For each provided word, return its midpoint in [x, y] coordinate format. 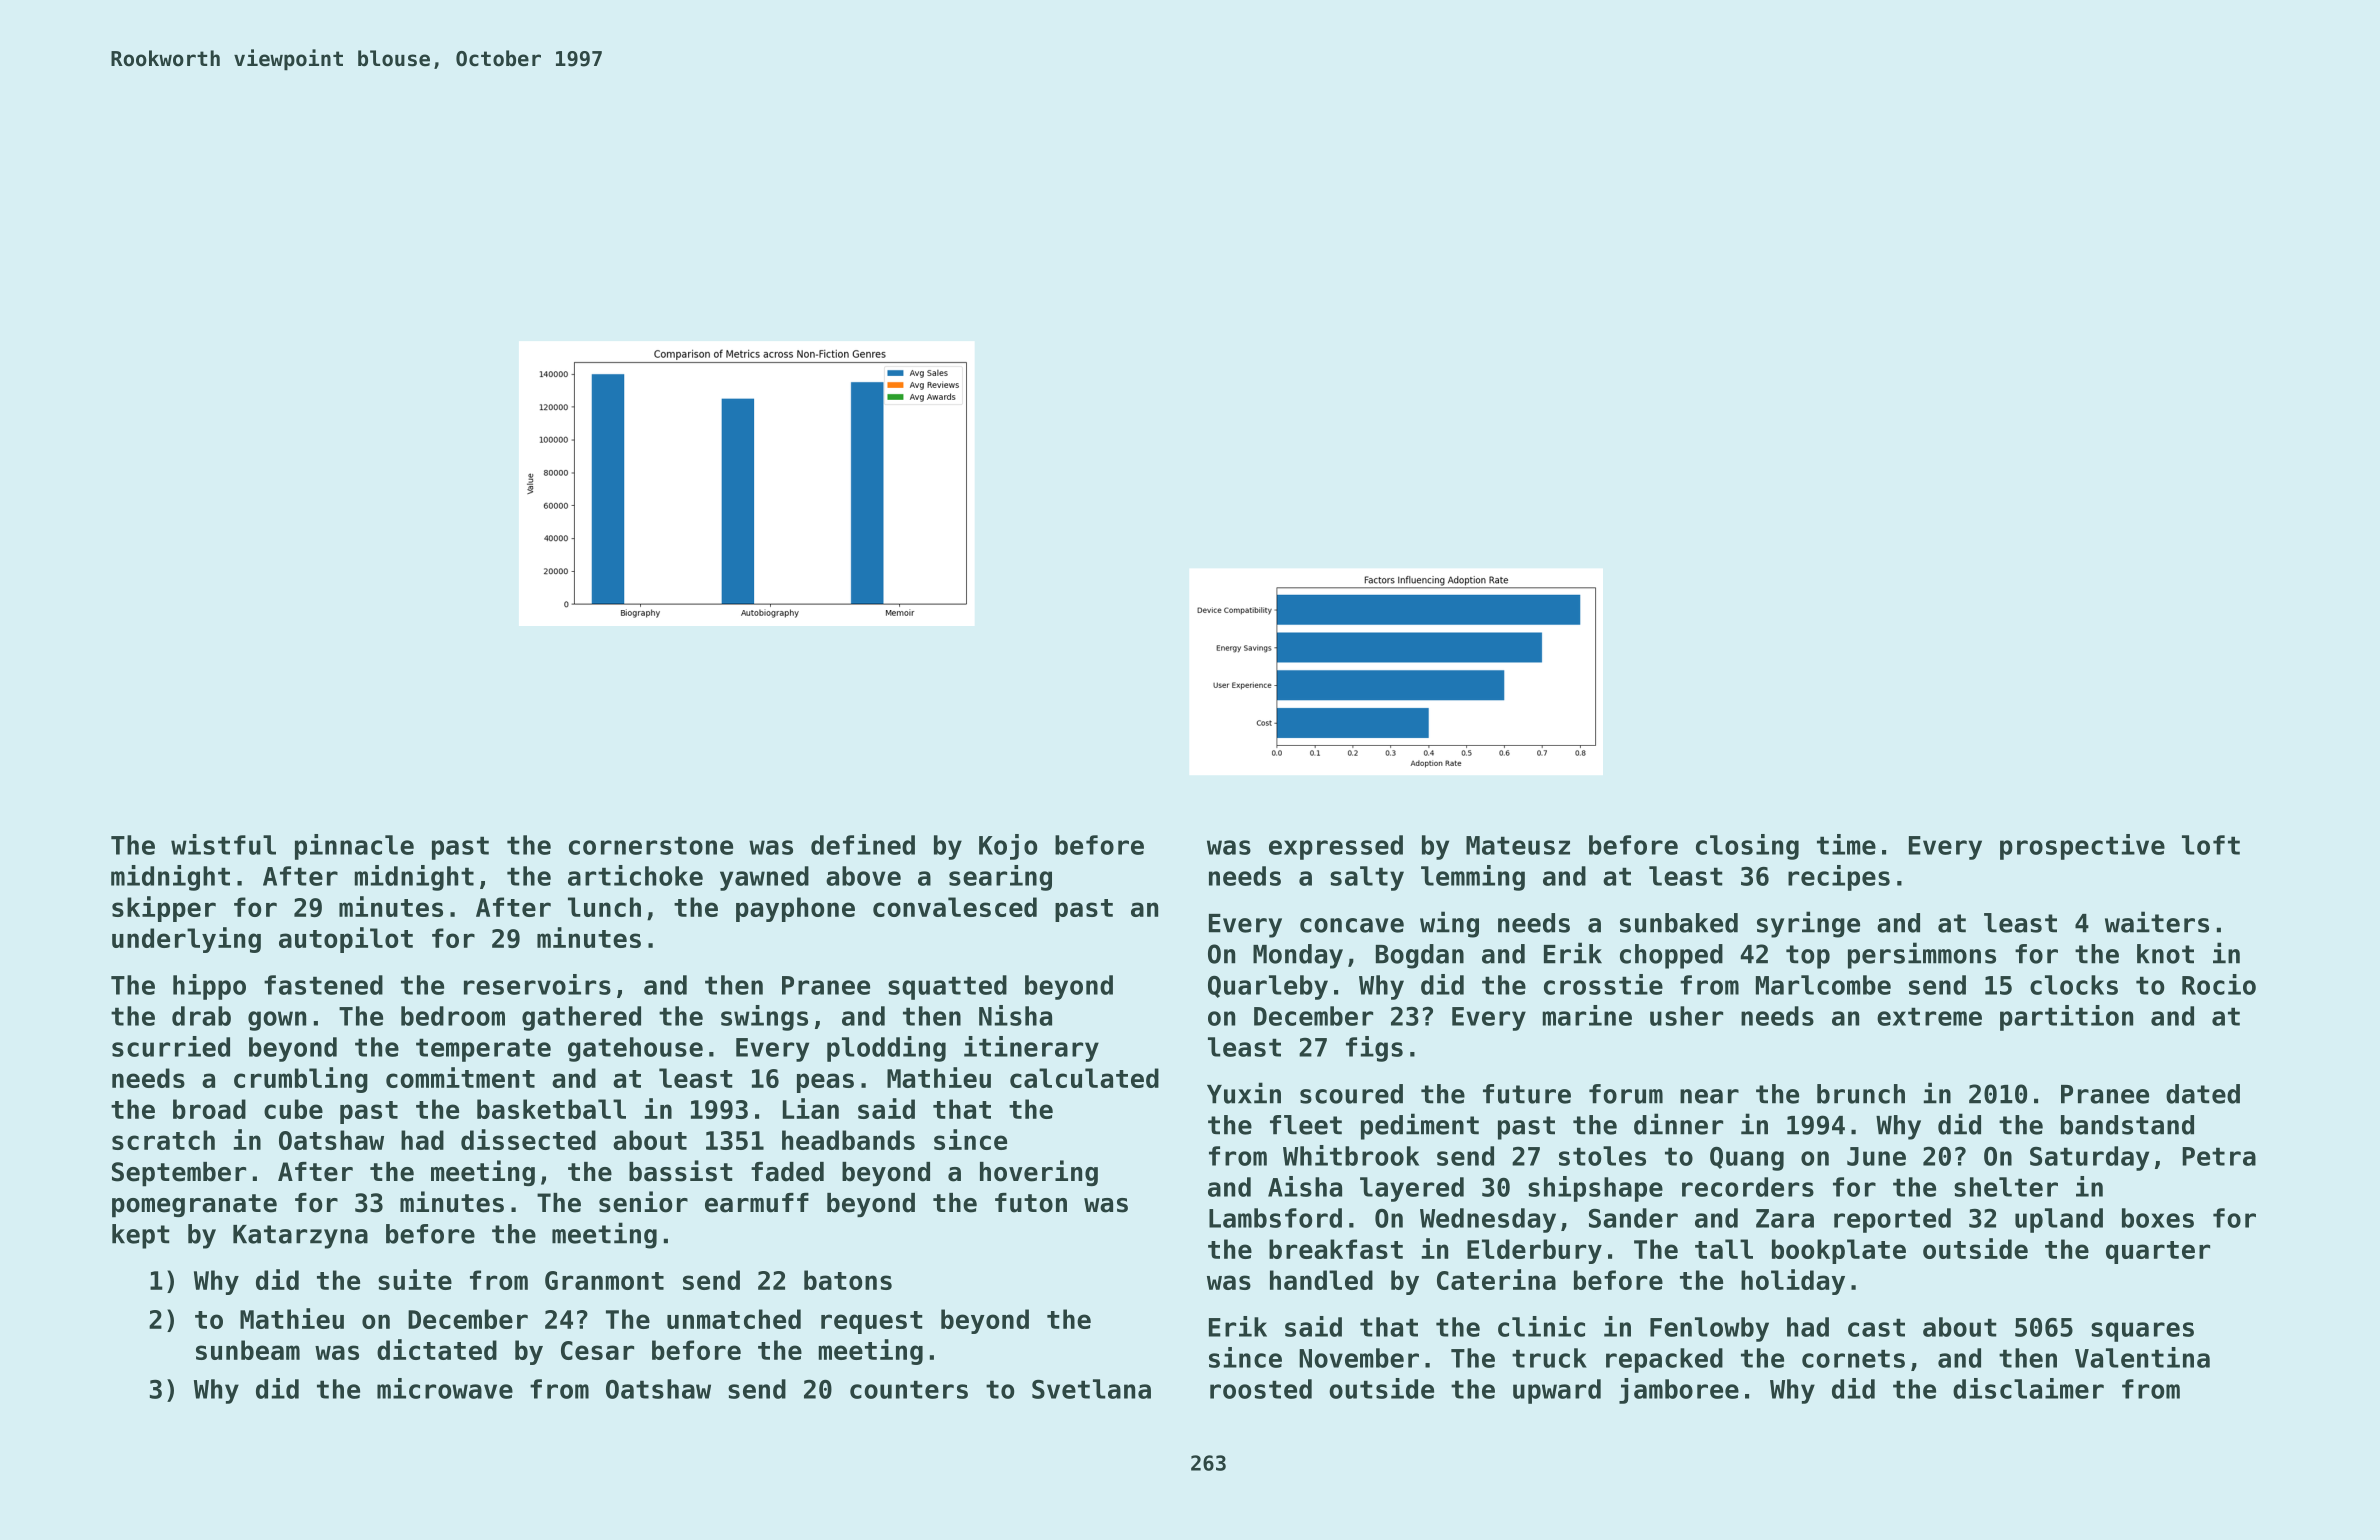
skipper [164, 909]
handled [1321, 1280]
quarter [2158, 1252]
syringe [1808, 924]
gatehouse [635, 1049]
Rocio [2219, 984]
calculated [1084, 1078]
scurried [171, 1046]
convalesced [955, 907]
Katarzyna [300, 1237]
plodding [886, 1049]
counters [909, 1389]
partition [2066, 1018]
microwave [445, 1388]
